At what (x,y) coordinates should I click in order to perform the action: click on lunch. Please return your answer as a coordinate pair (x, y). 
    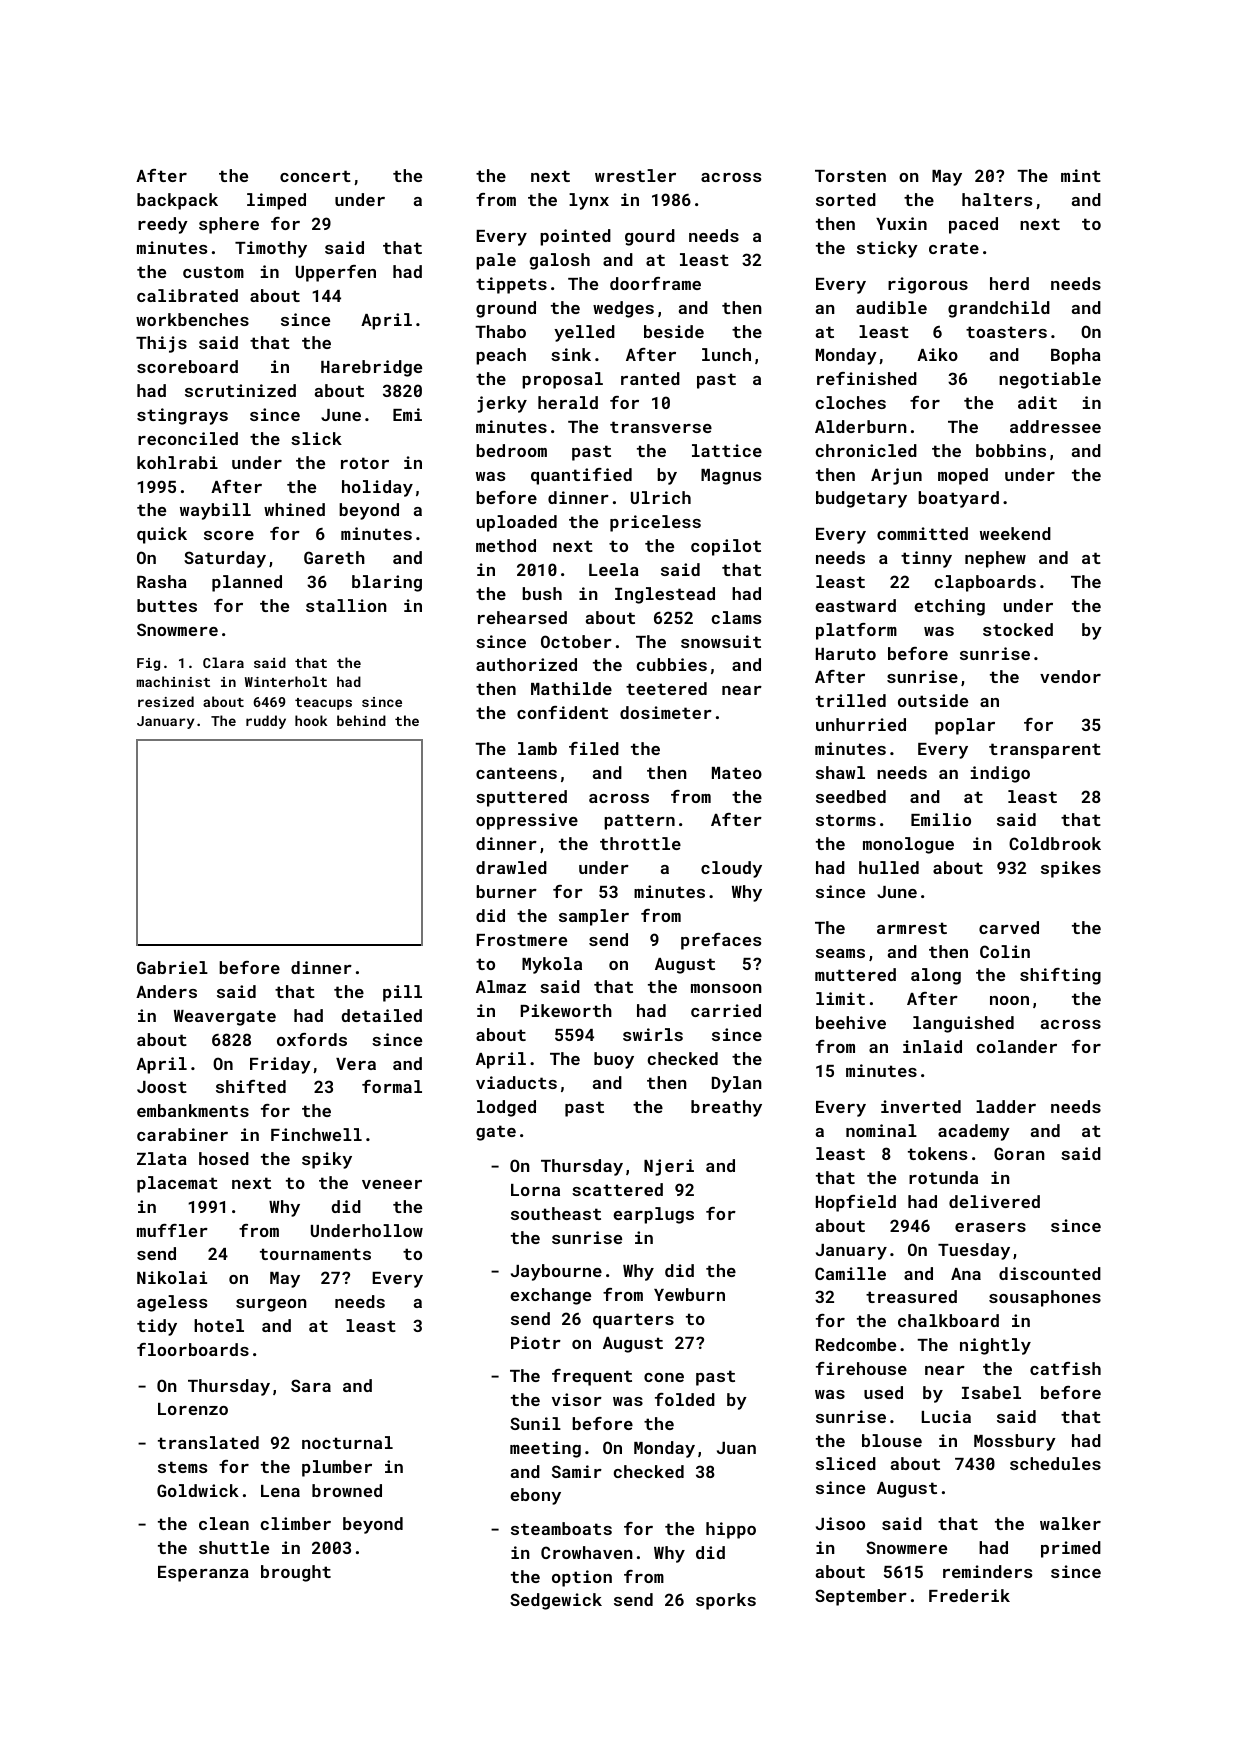
    Looking at the image, I should click on (726, 354).
